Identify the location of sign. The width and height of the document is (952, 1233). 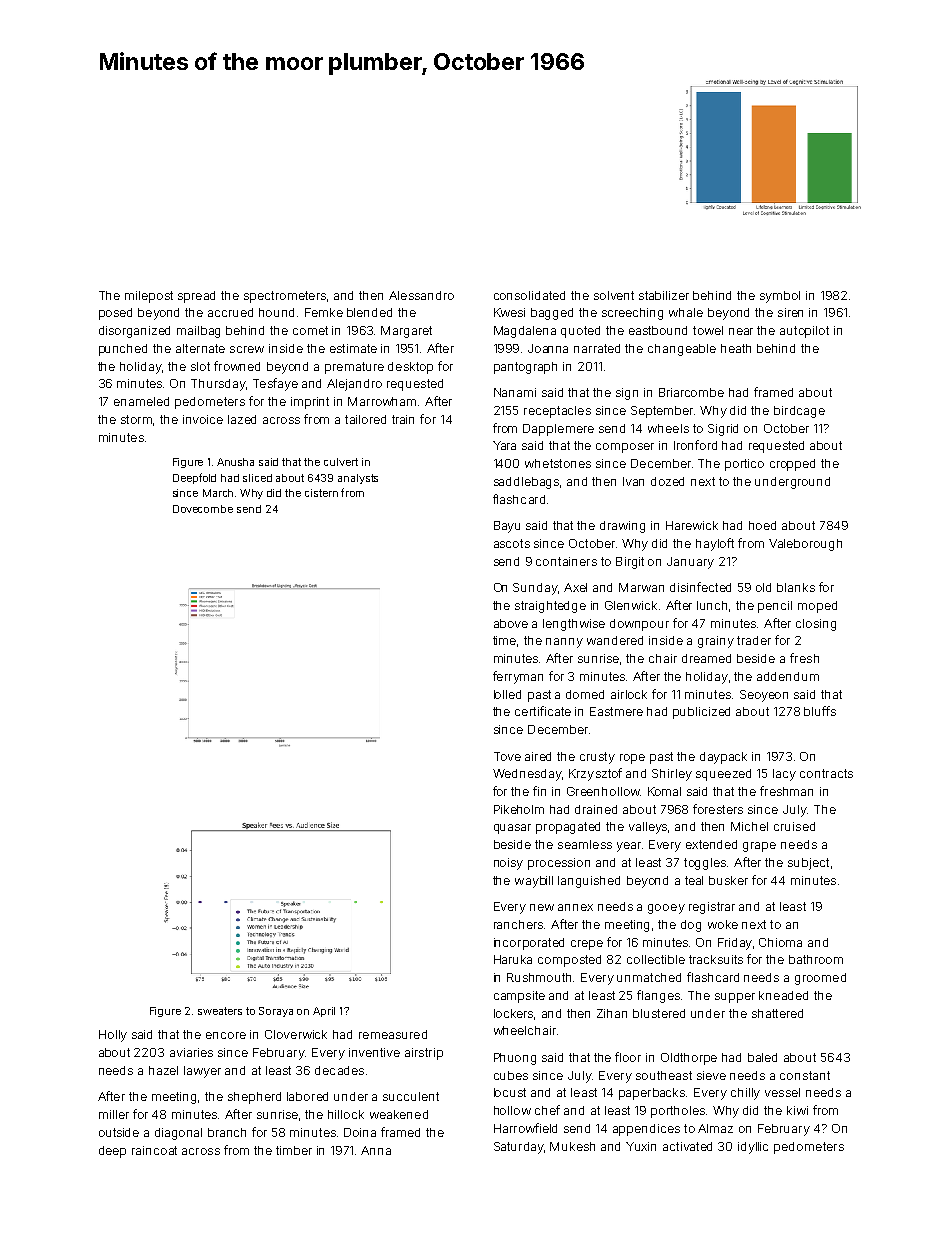
(627, 394).
